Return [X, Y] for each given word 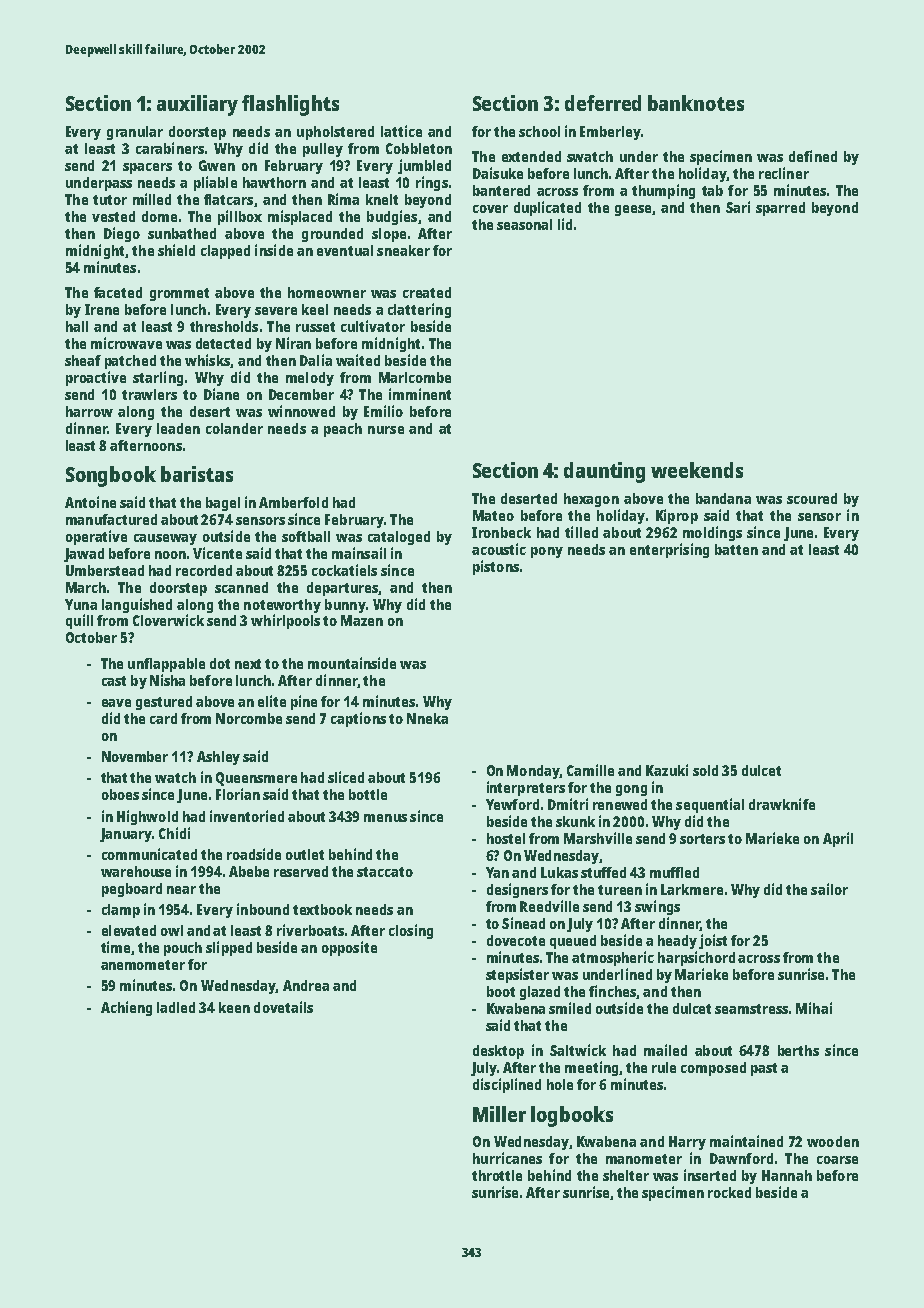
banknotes [696, 103]
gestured [164, 703]
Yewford [512, 804]
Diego [122, 234]
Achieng [126, 1008]
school [539, 131]
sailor [829, 889]
